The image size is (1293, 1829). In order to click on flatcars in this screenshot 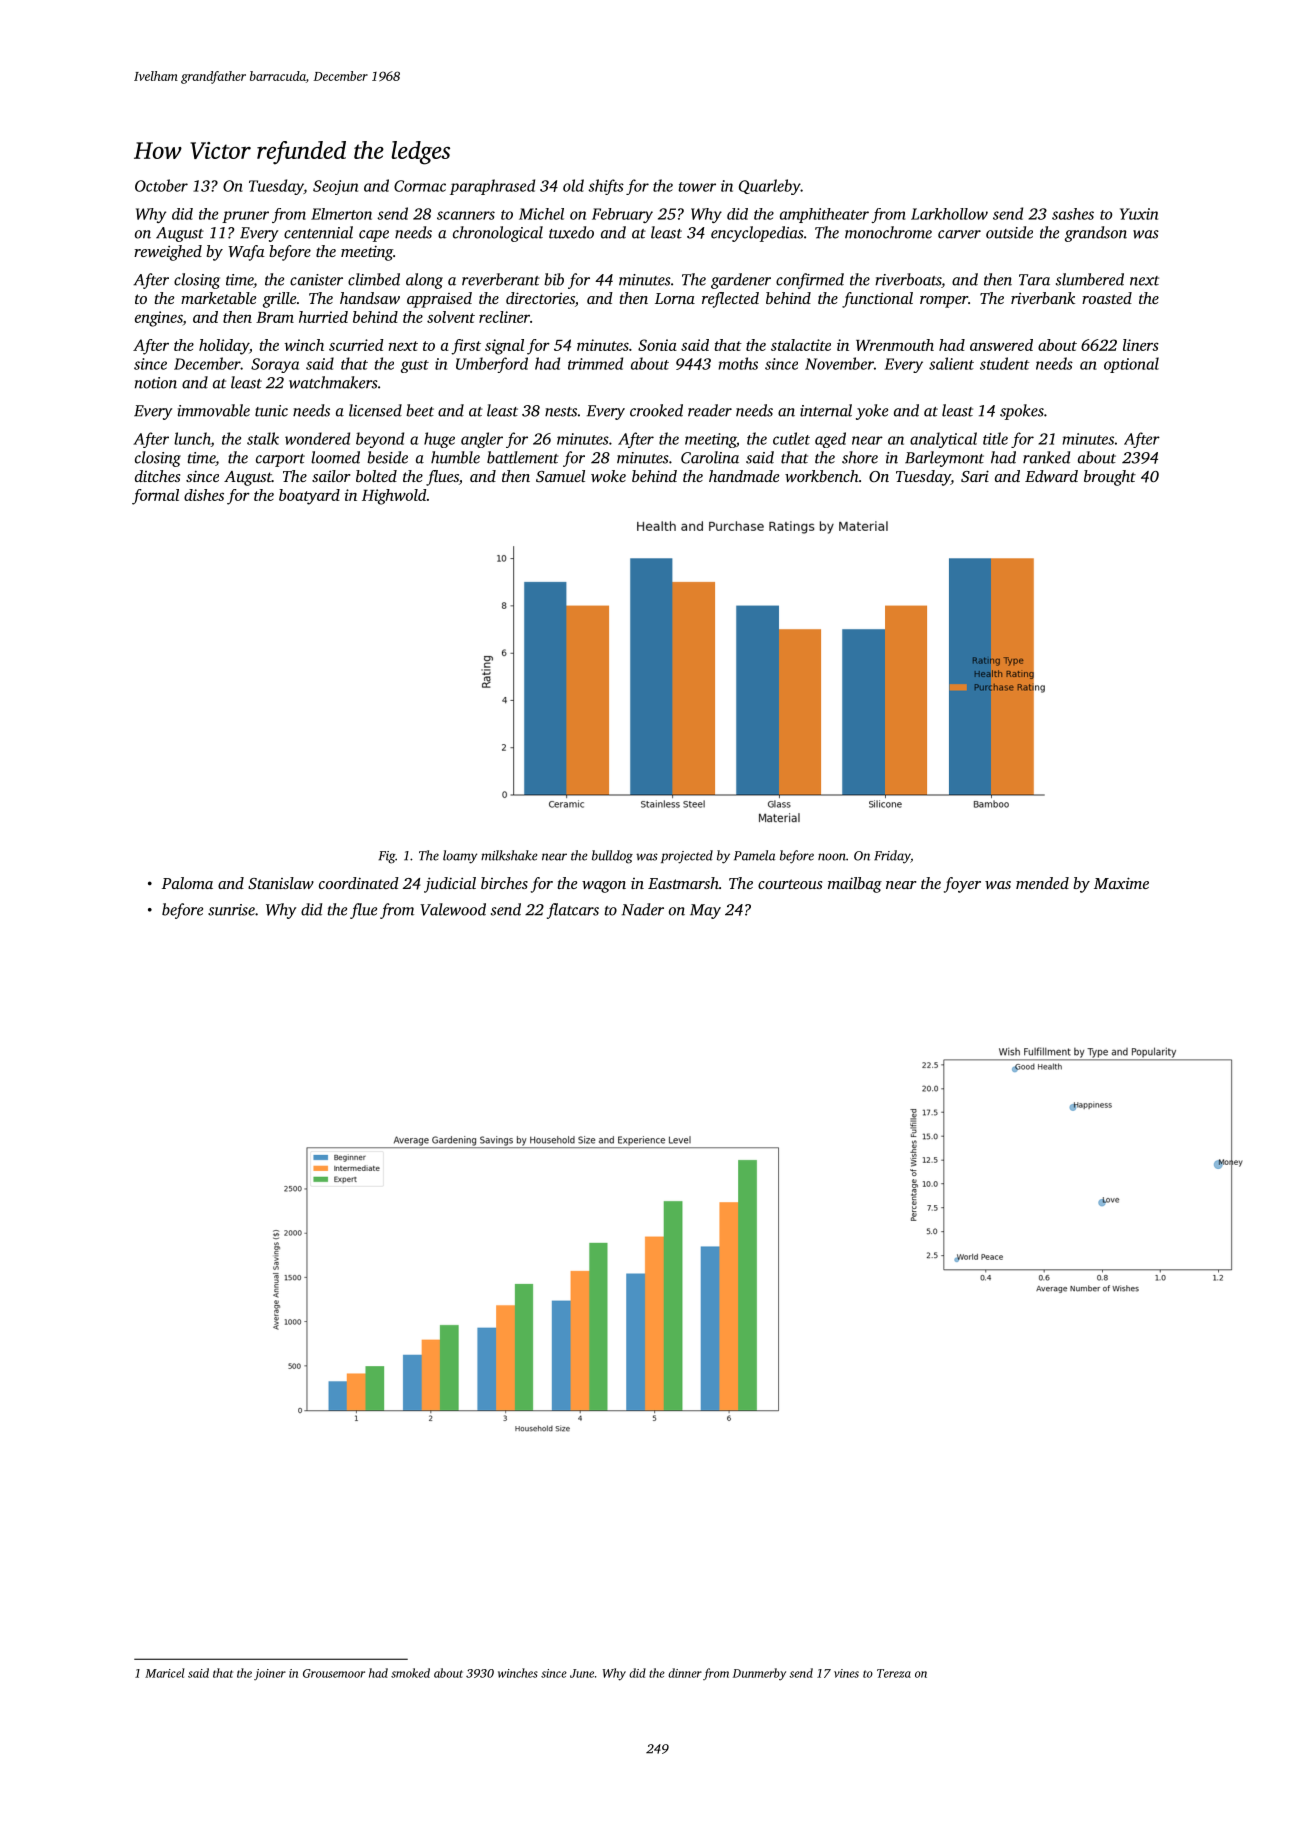, I will do `click(573, 911)`.
